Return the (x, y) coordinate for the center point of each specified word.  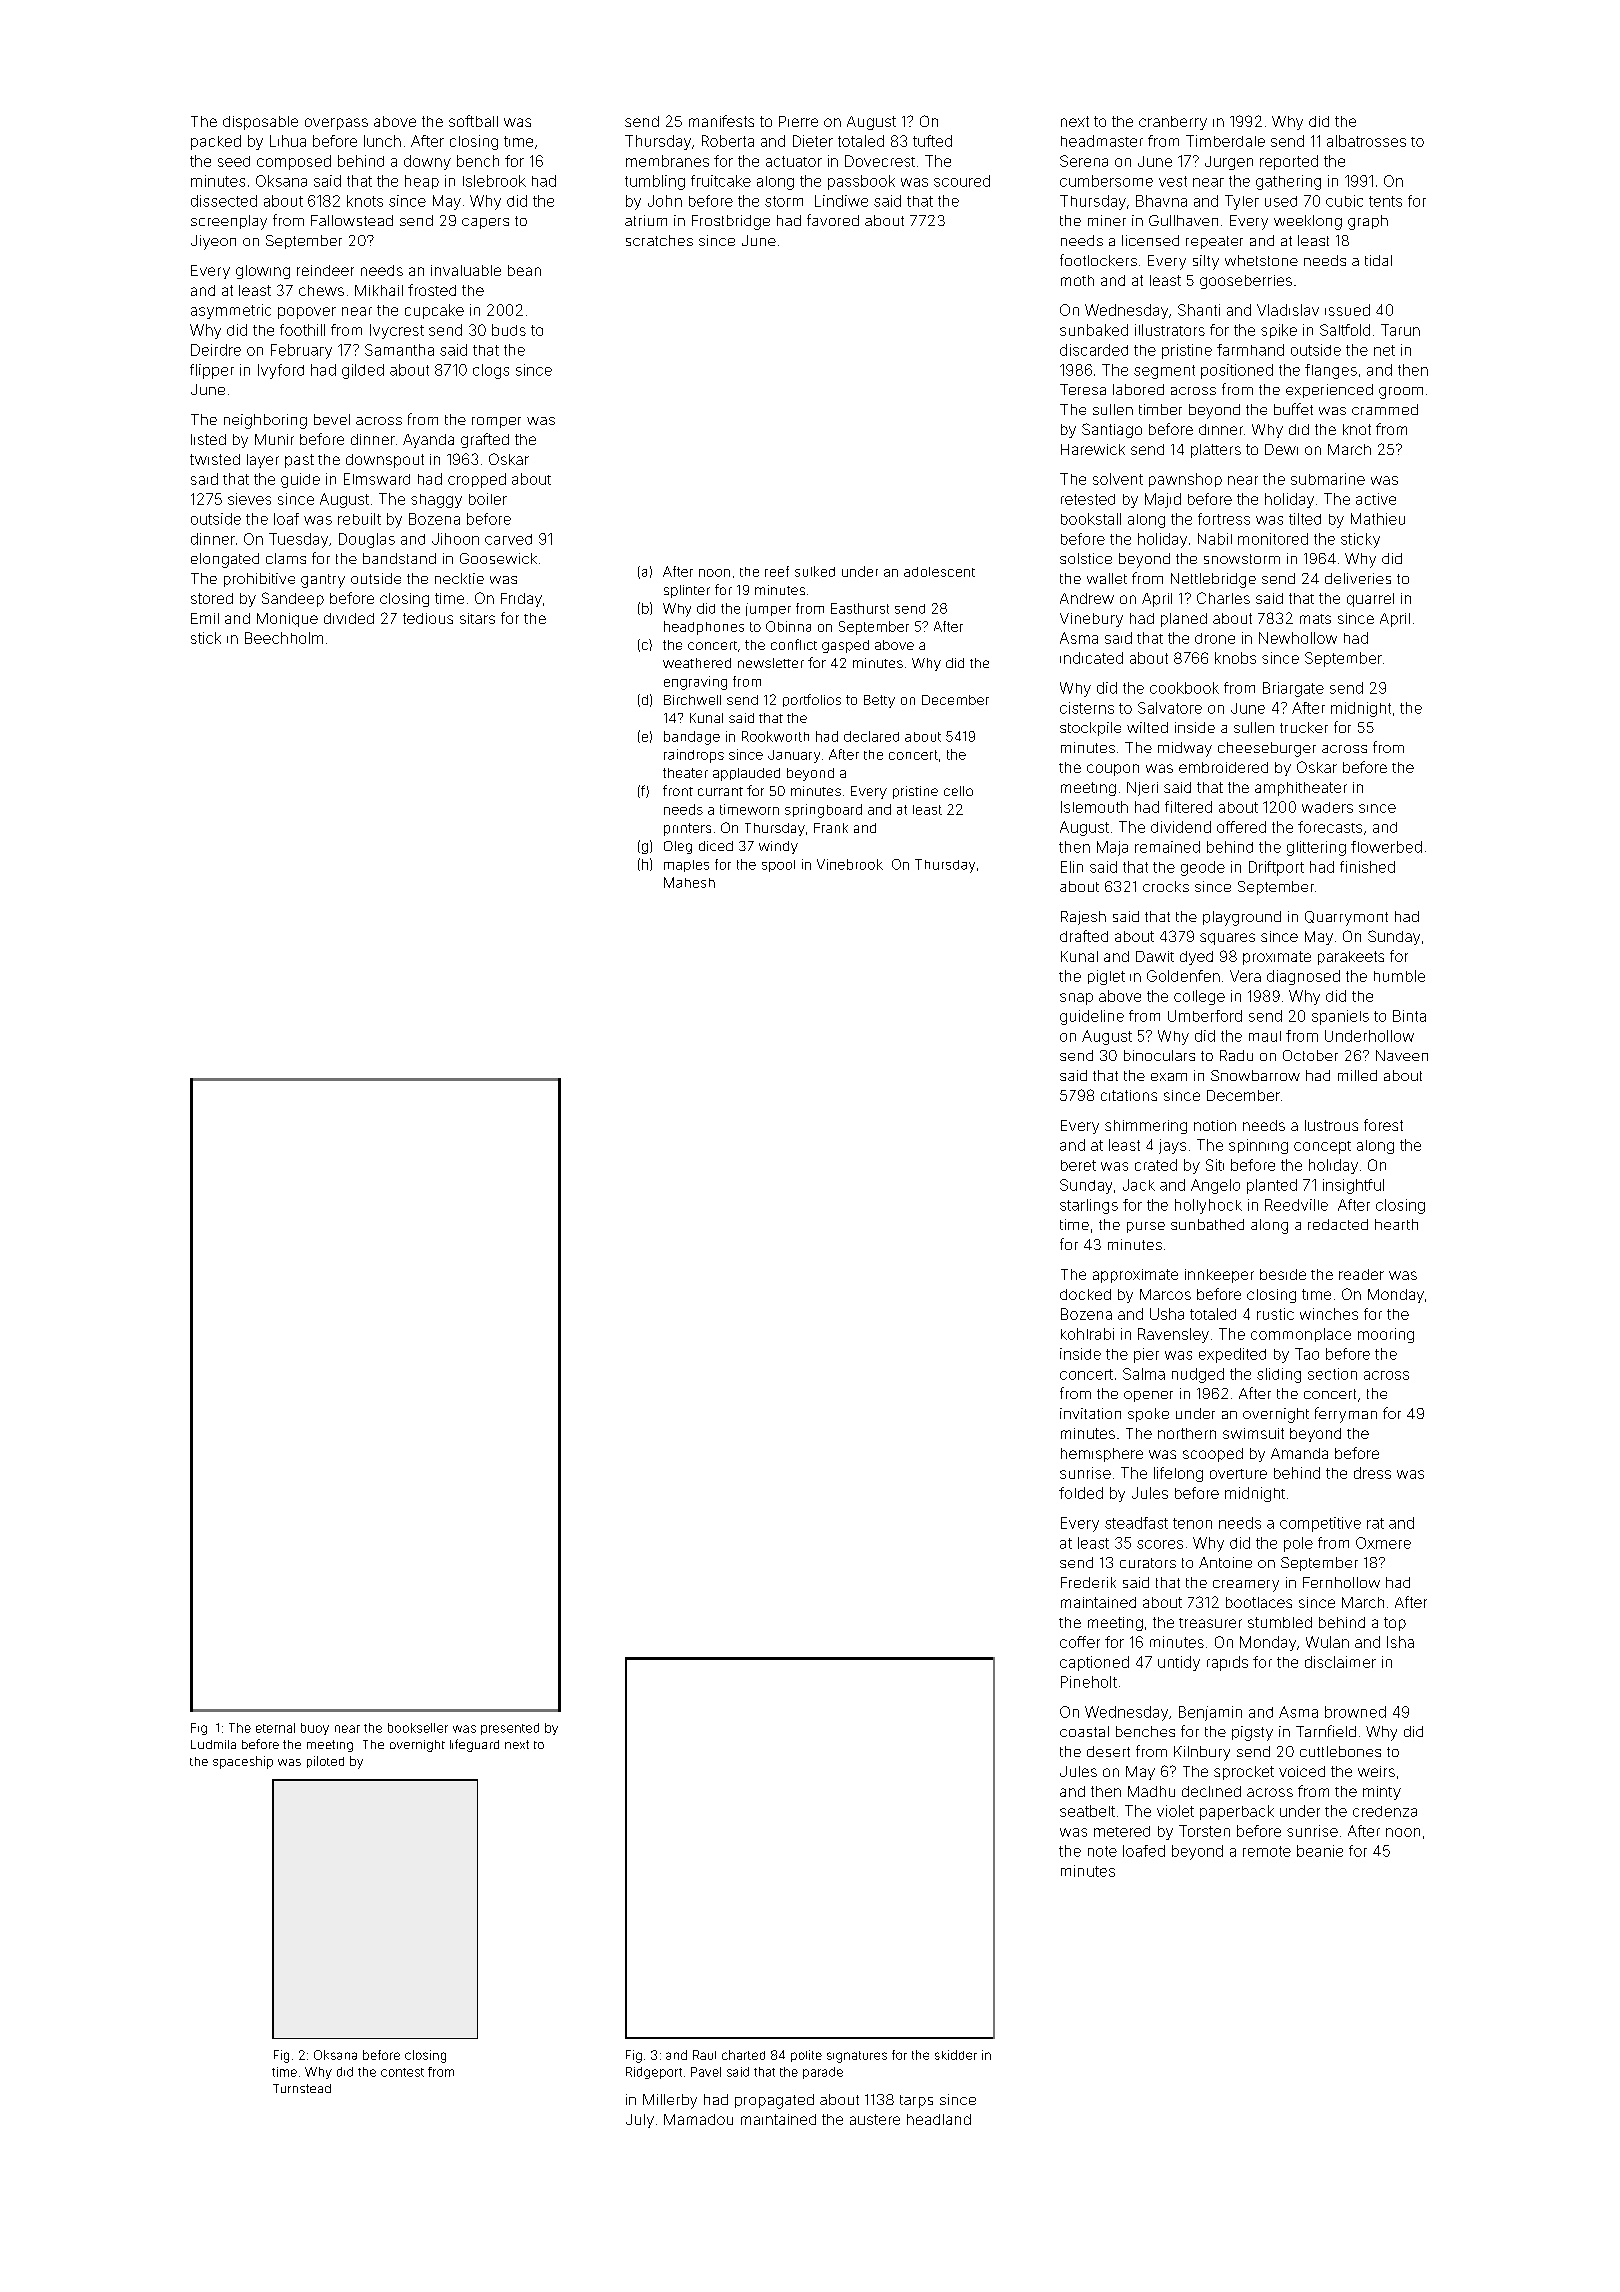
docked (1085, 1294)
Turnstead (302, 2088)
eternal (275, 1728)
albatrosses (1366, 141)
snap (1076, 999)
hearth (1396, 1224)
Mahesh (689, 882)
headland (939, 2119)
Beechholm (284, 638)
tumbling (655, 182)
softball (473, 121)
